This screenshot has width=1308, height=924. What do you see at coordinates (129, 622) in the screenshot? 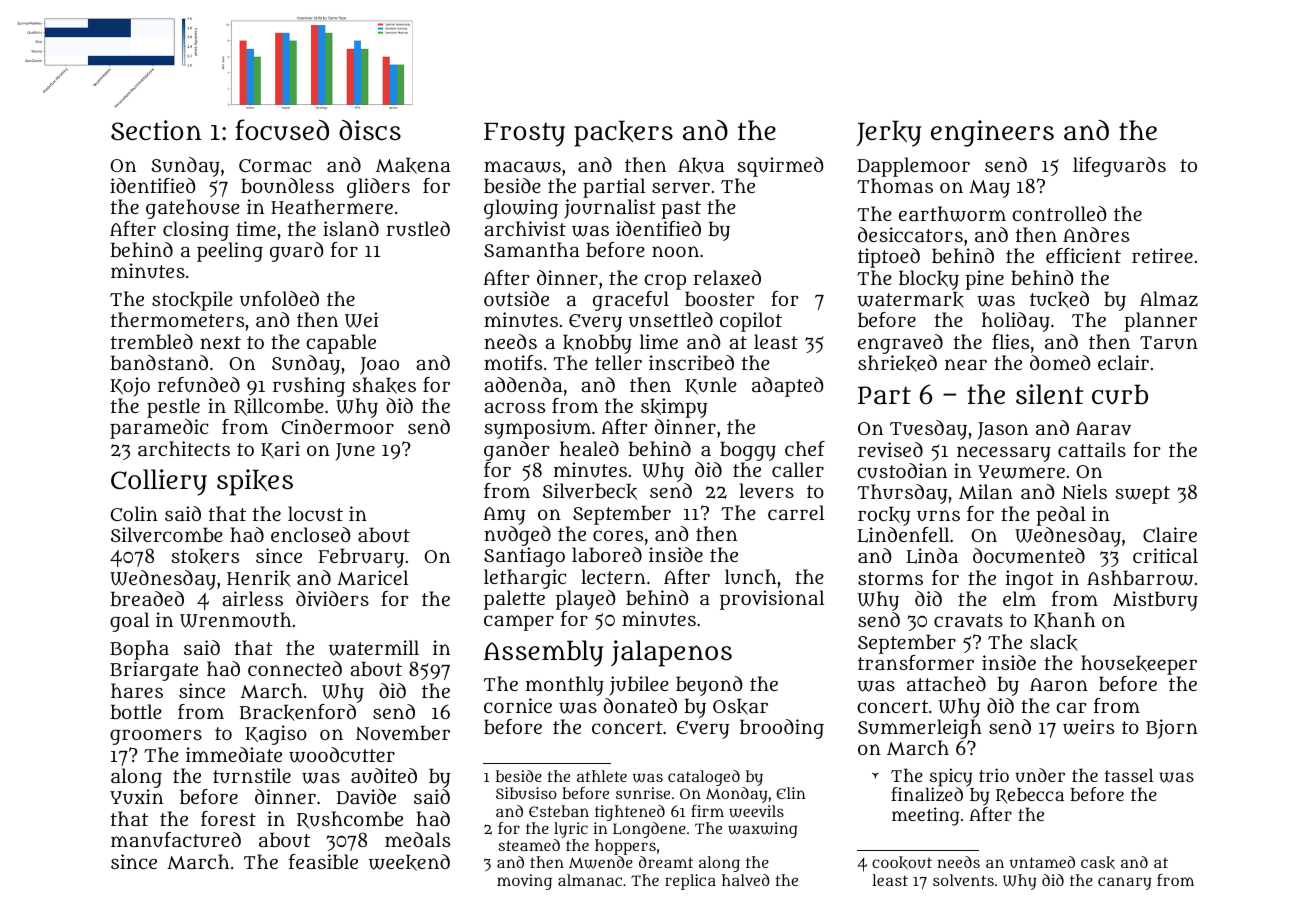
I see `goal` at bounding box center [129, 622].
